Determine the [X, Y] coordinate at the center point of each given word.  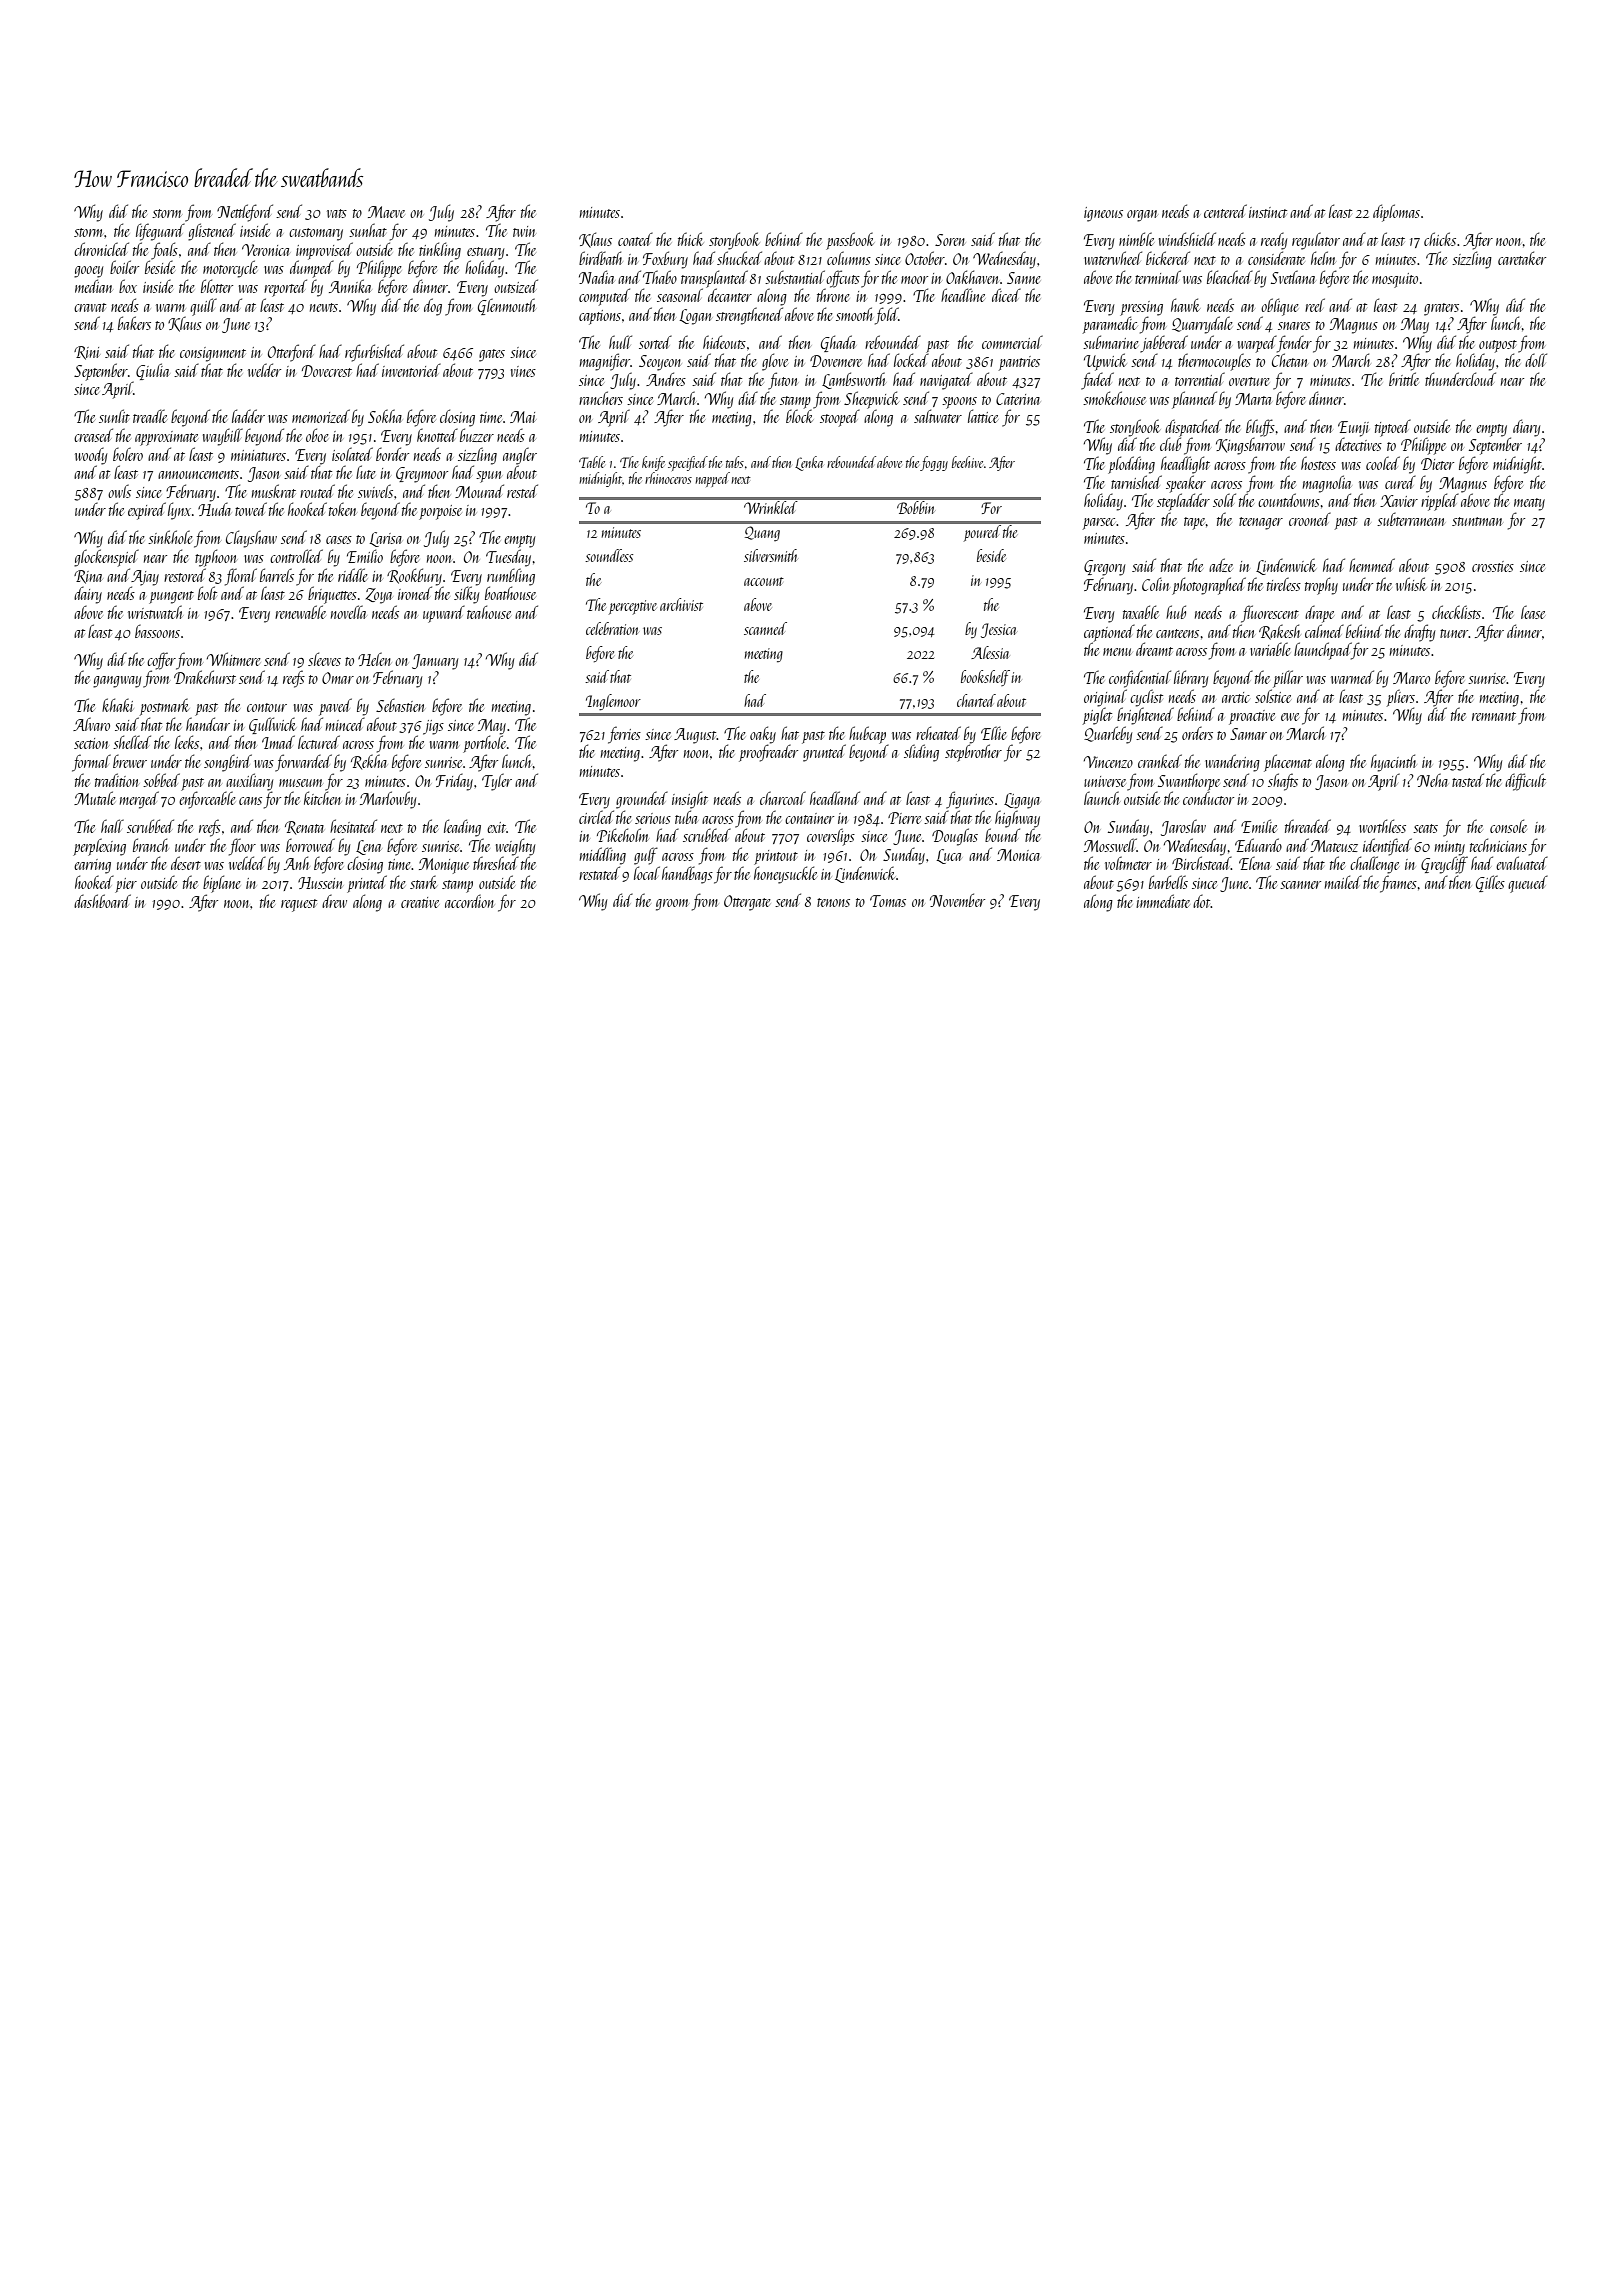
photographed [1209, 586]
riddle [353, 575]
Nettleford [245, 213]
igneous [1103, 214]
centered [1225, 211]
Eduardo [1258, 845]
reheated [938, 733]
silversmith [771, 555]
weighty [515, 847]
